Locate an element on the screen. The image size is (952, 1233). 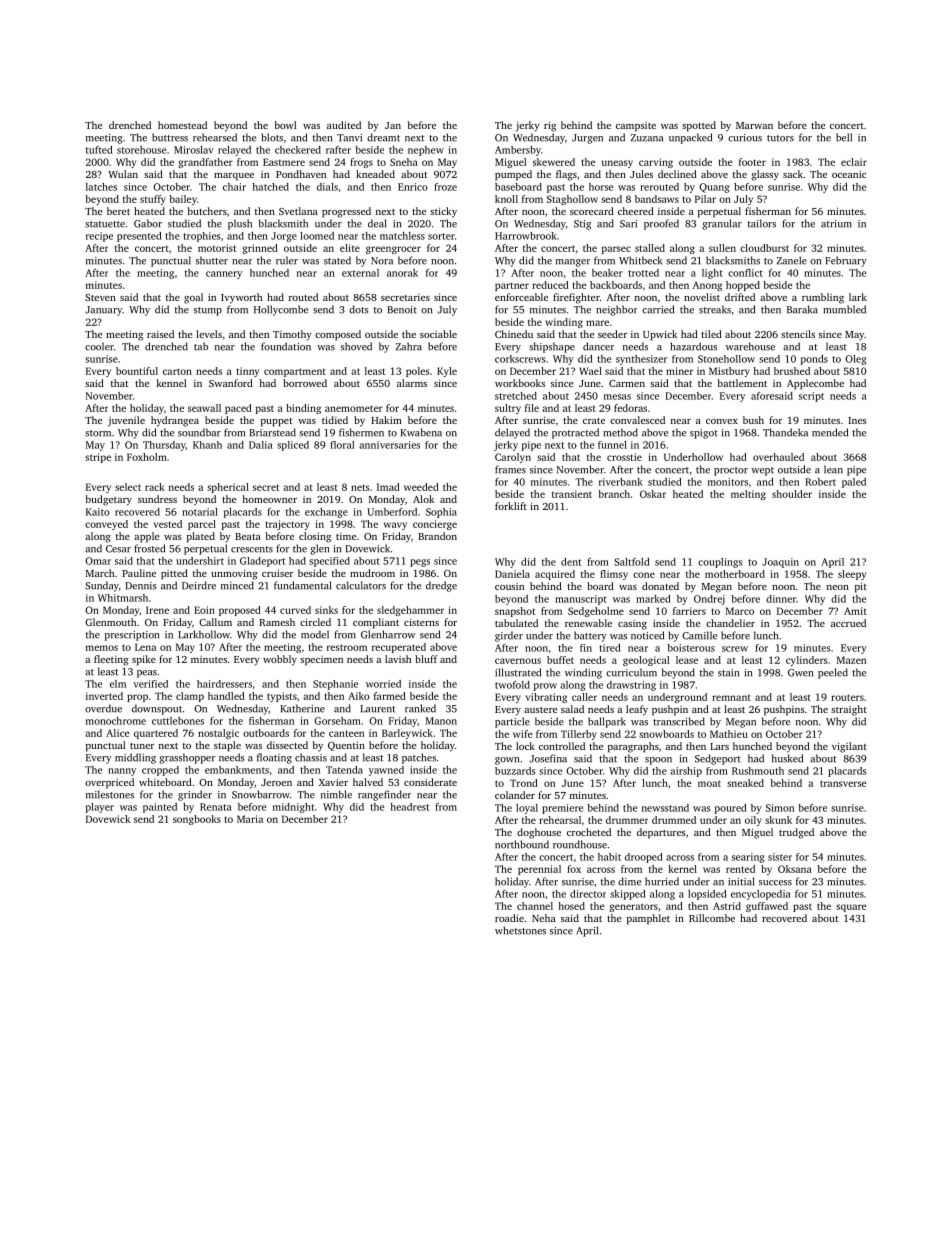
player is located at coordinates (100, 808).
